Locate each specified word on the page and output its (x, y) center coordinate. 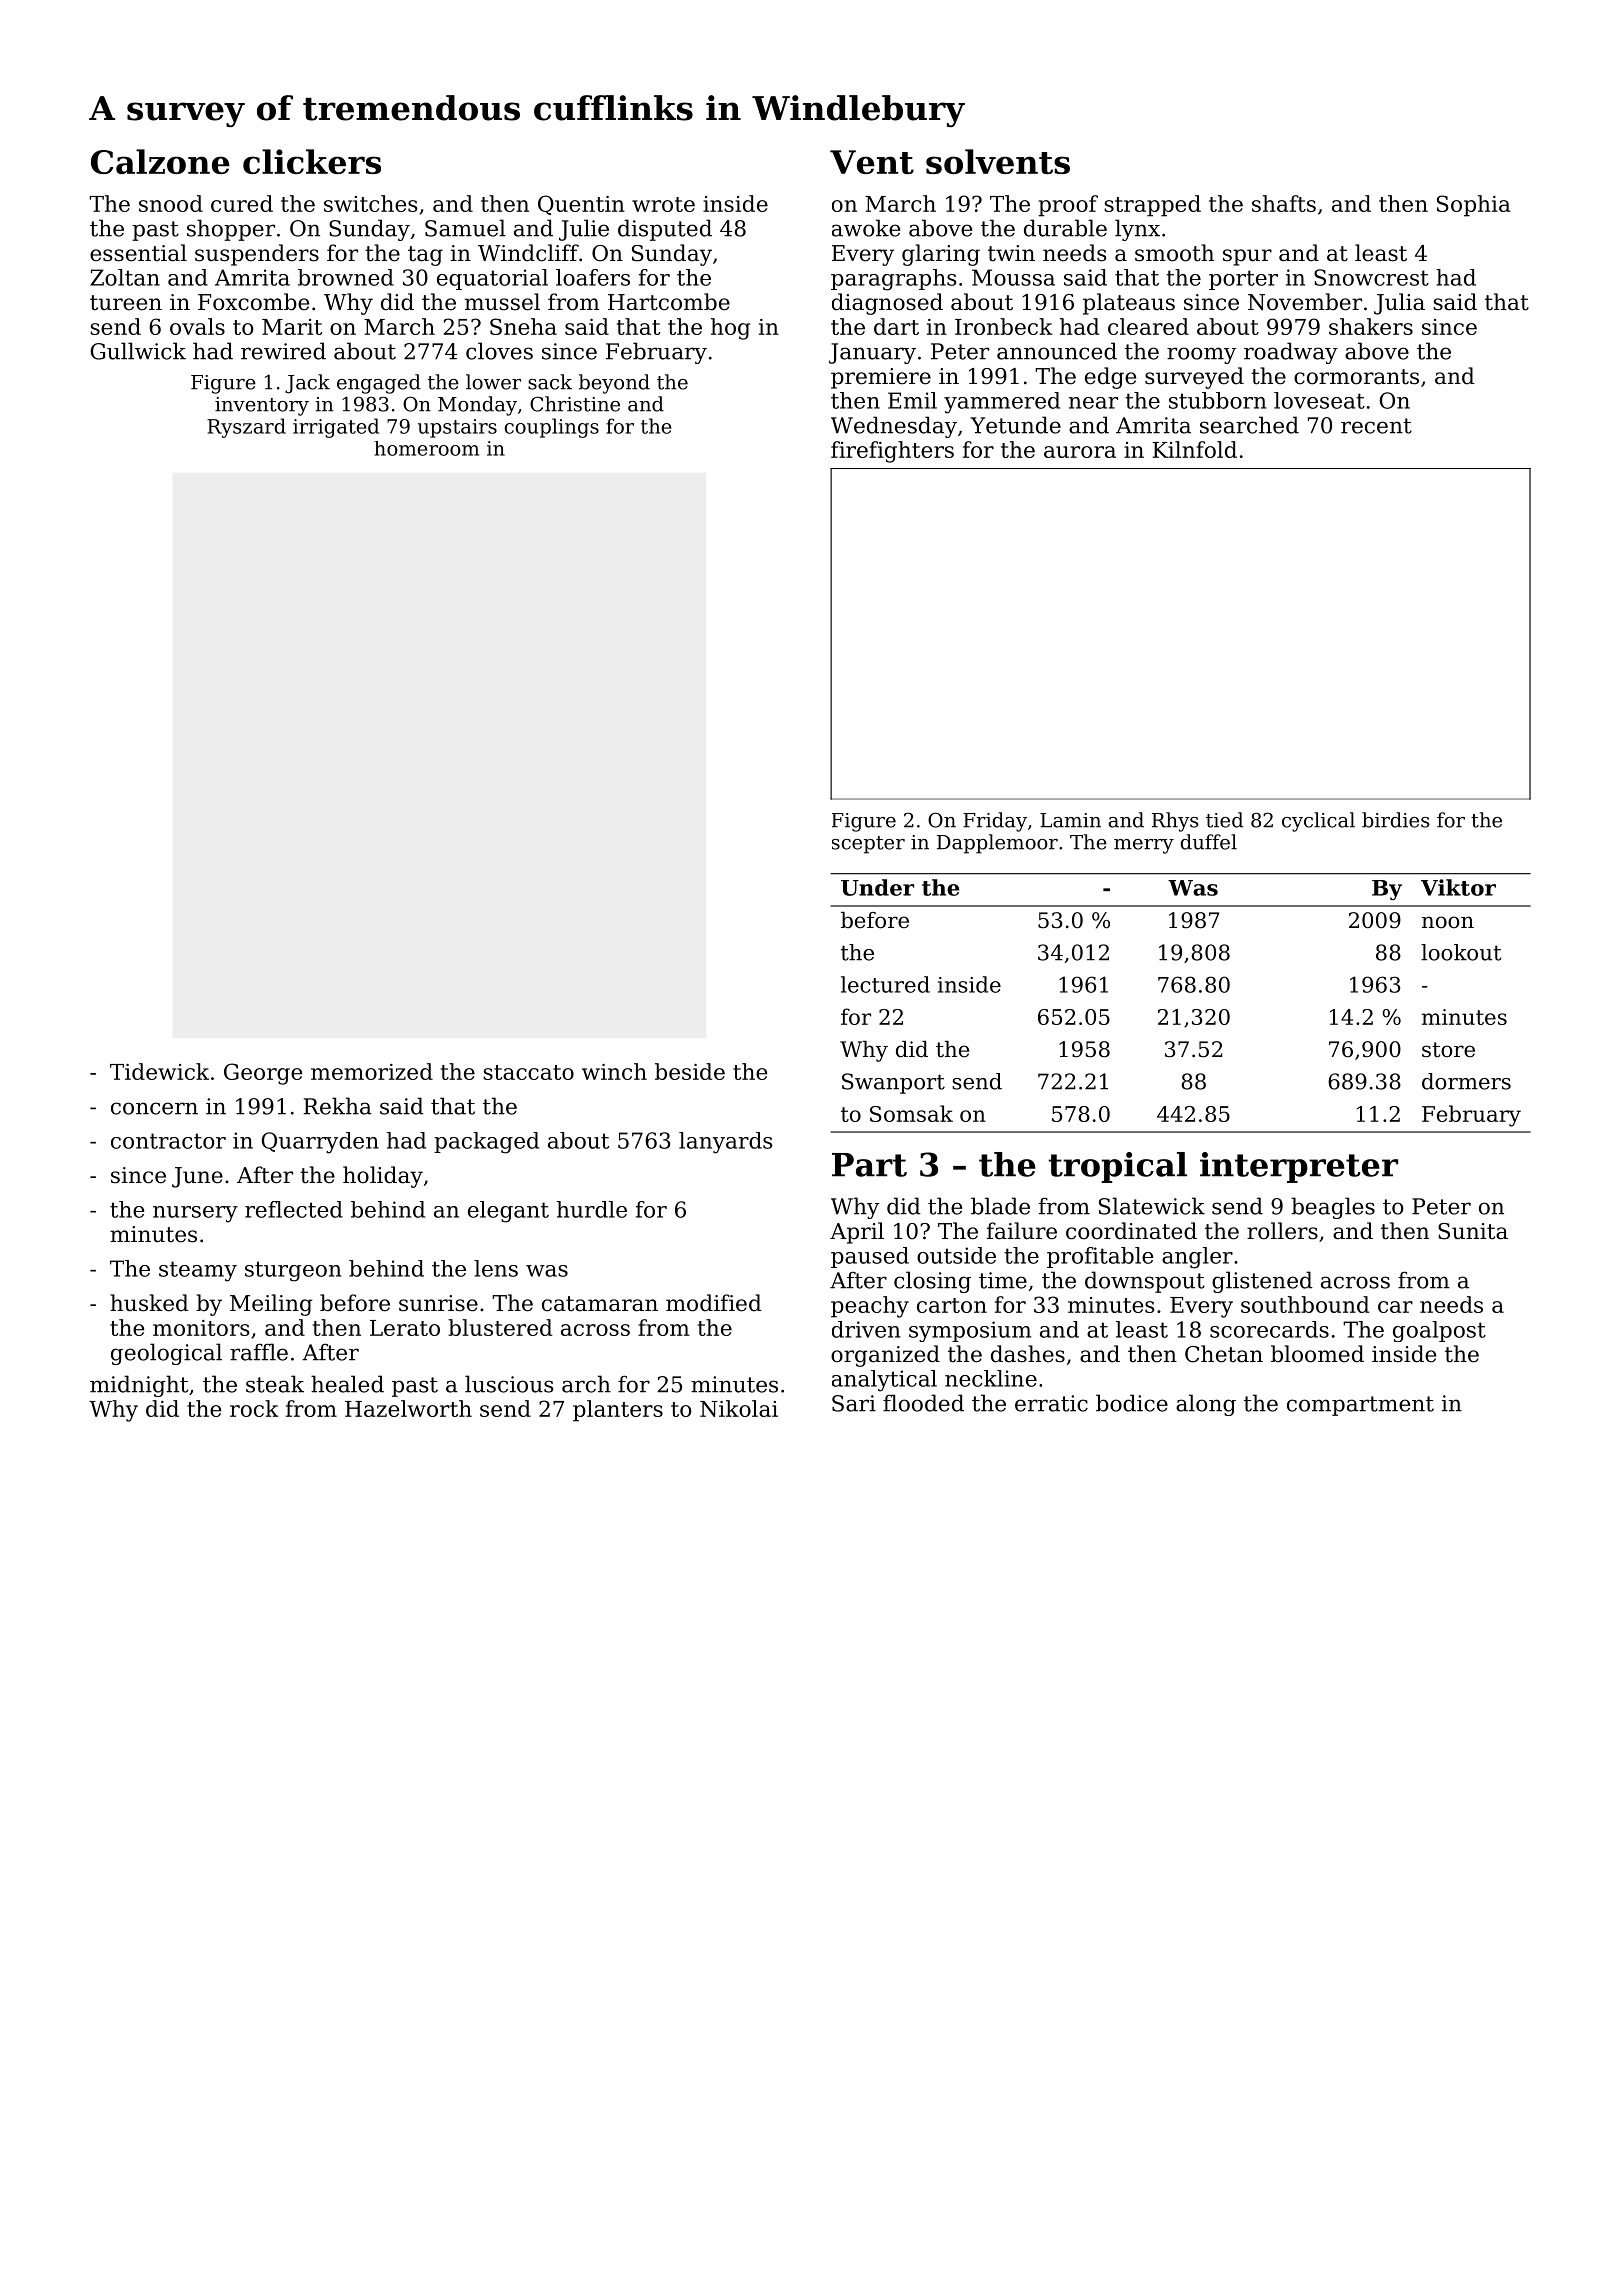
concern (154, 1108)
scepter (868, 845)
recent (1376, 426)
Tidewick (159, 1071)
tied (1224, 820)
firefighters (892, 452)
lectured (885, 984)
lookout (1461, 952)
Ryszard (246, 428)
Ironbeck (1004, 326)
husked (149, 1303)
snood (171, 203)
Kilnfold (1194, 449)
